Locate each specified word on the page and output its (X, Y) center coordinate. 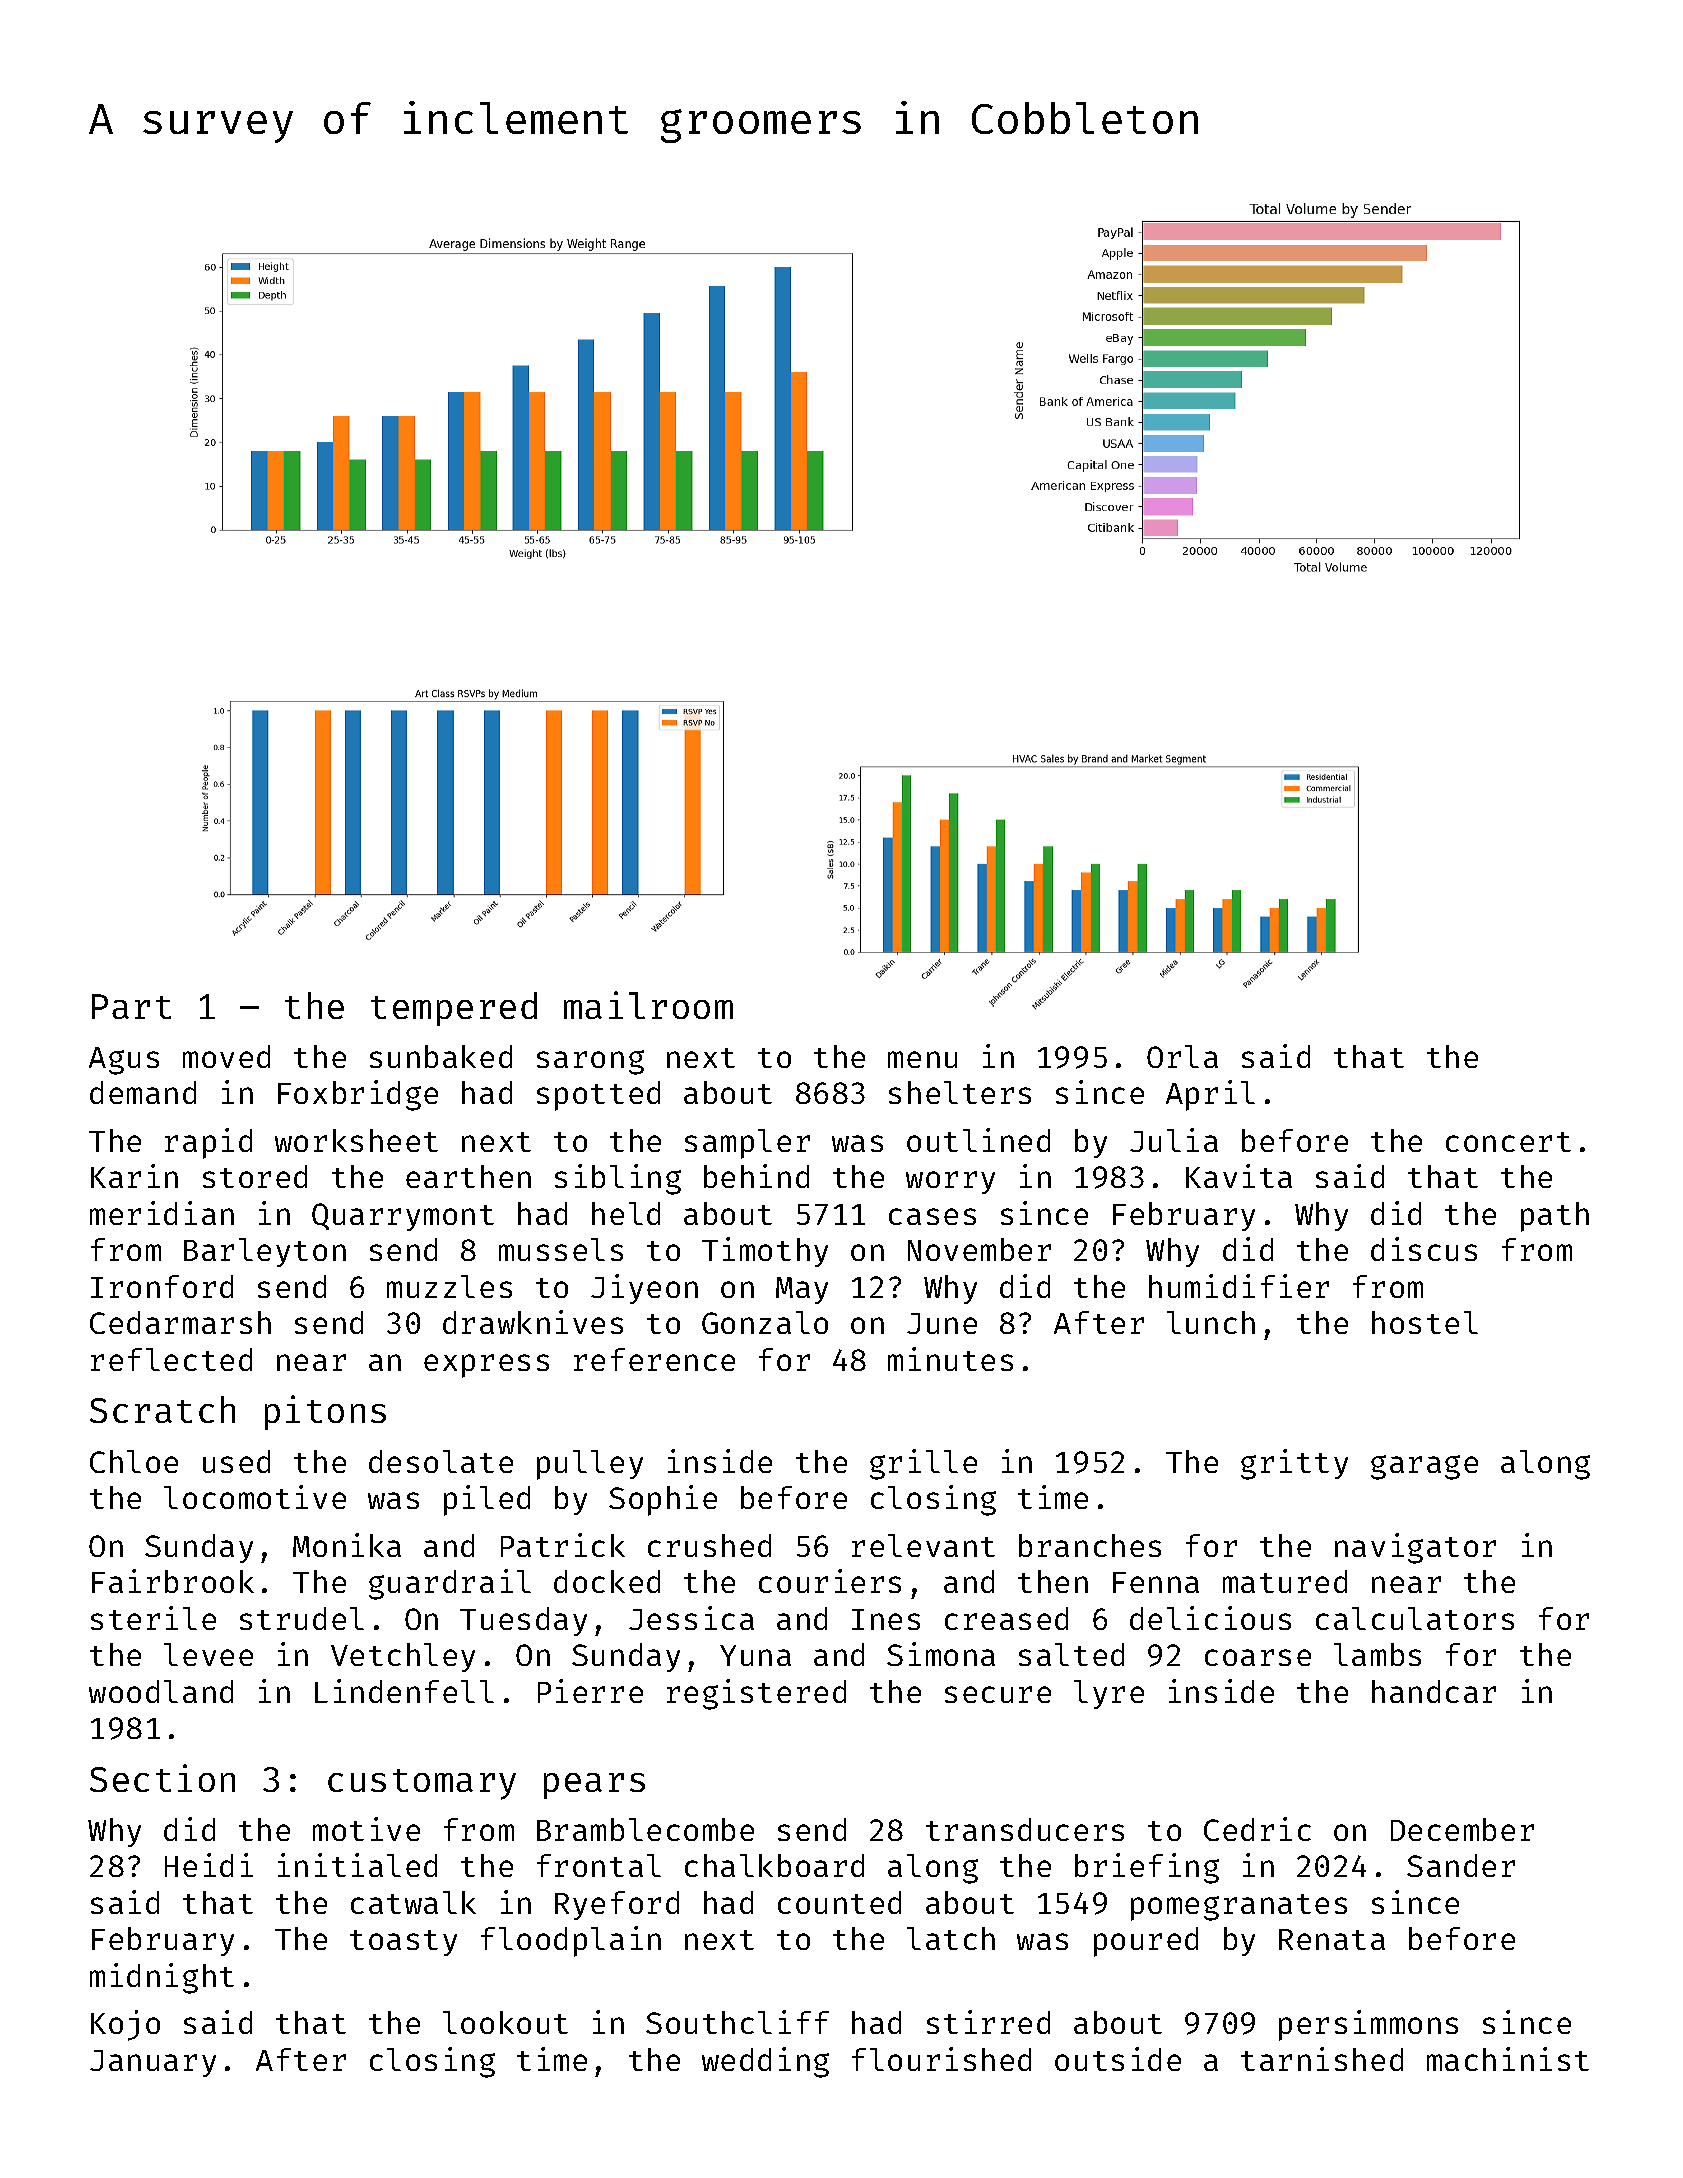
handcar (1434, 1691)
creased (1006, 1618)
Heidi (209, 1865)
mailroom (648, 1005)
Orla (1182, 1056)
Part (131, 1006)
